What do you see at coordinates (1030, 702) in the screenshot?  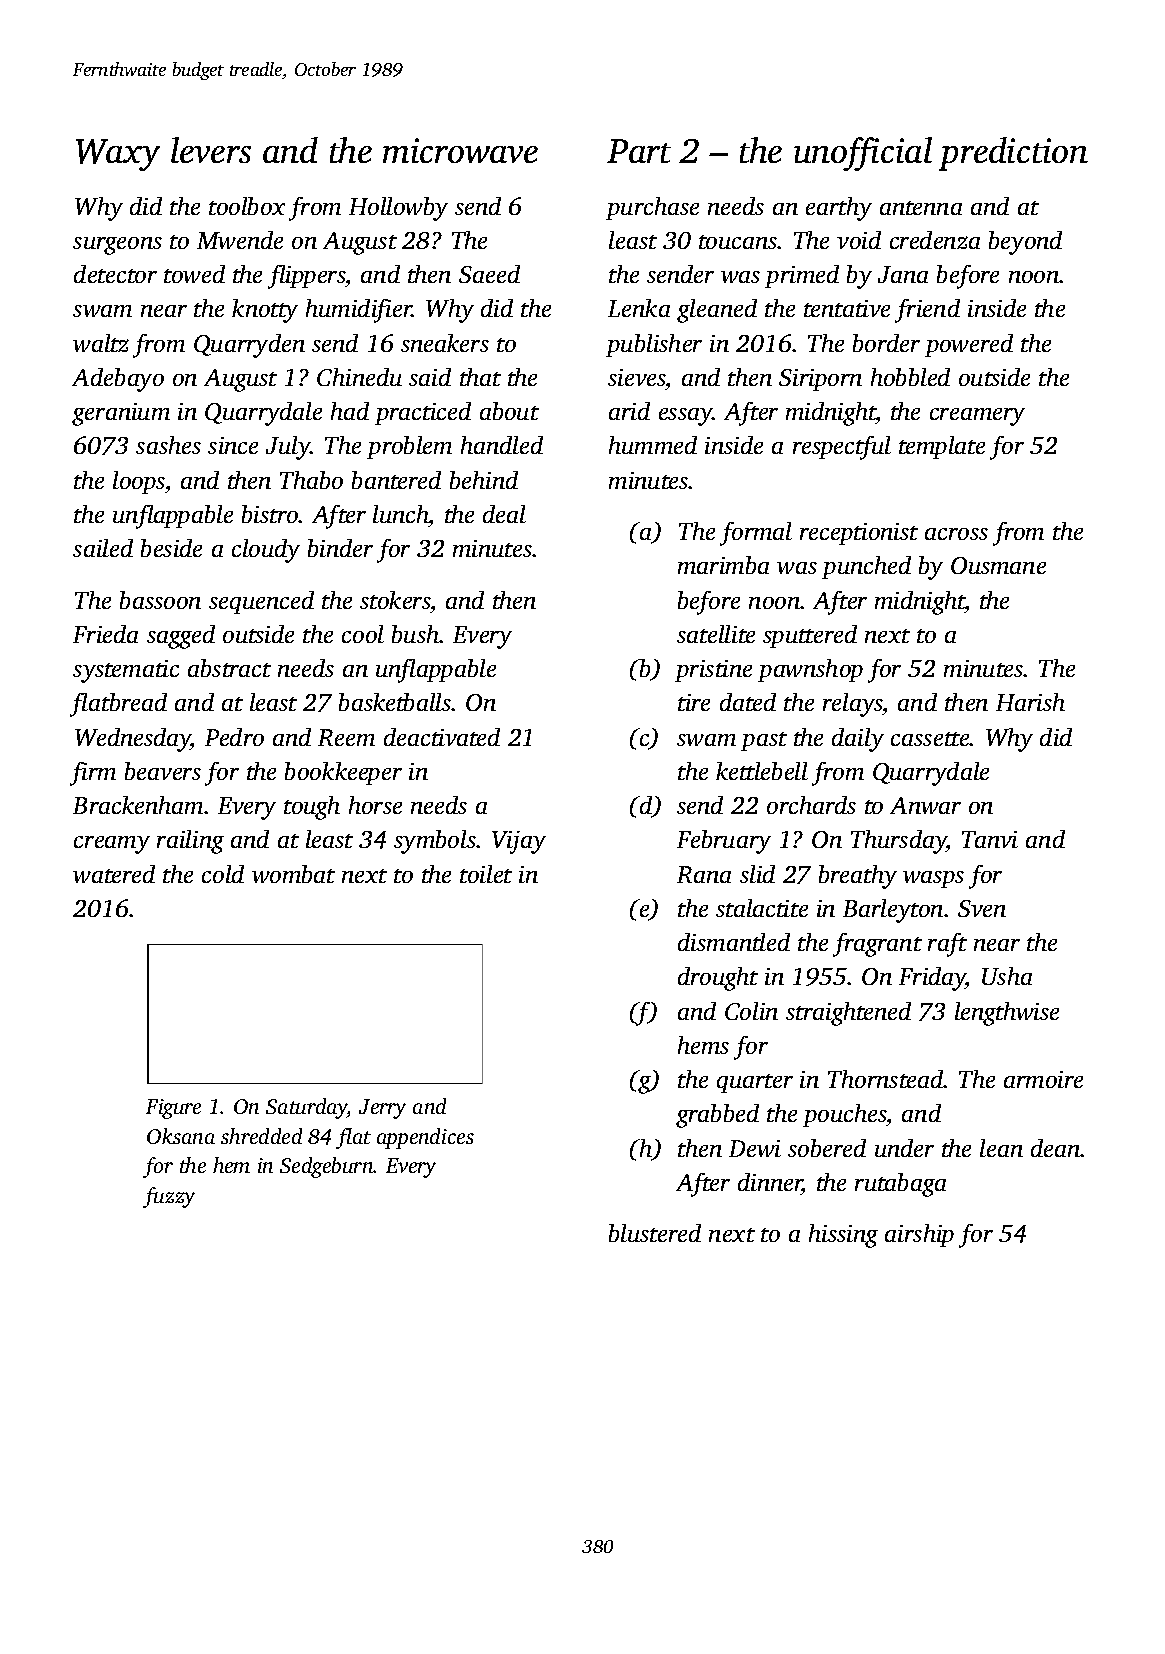 I see `Harish` at bounding box center [1030, 702].
